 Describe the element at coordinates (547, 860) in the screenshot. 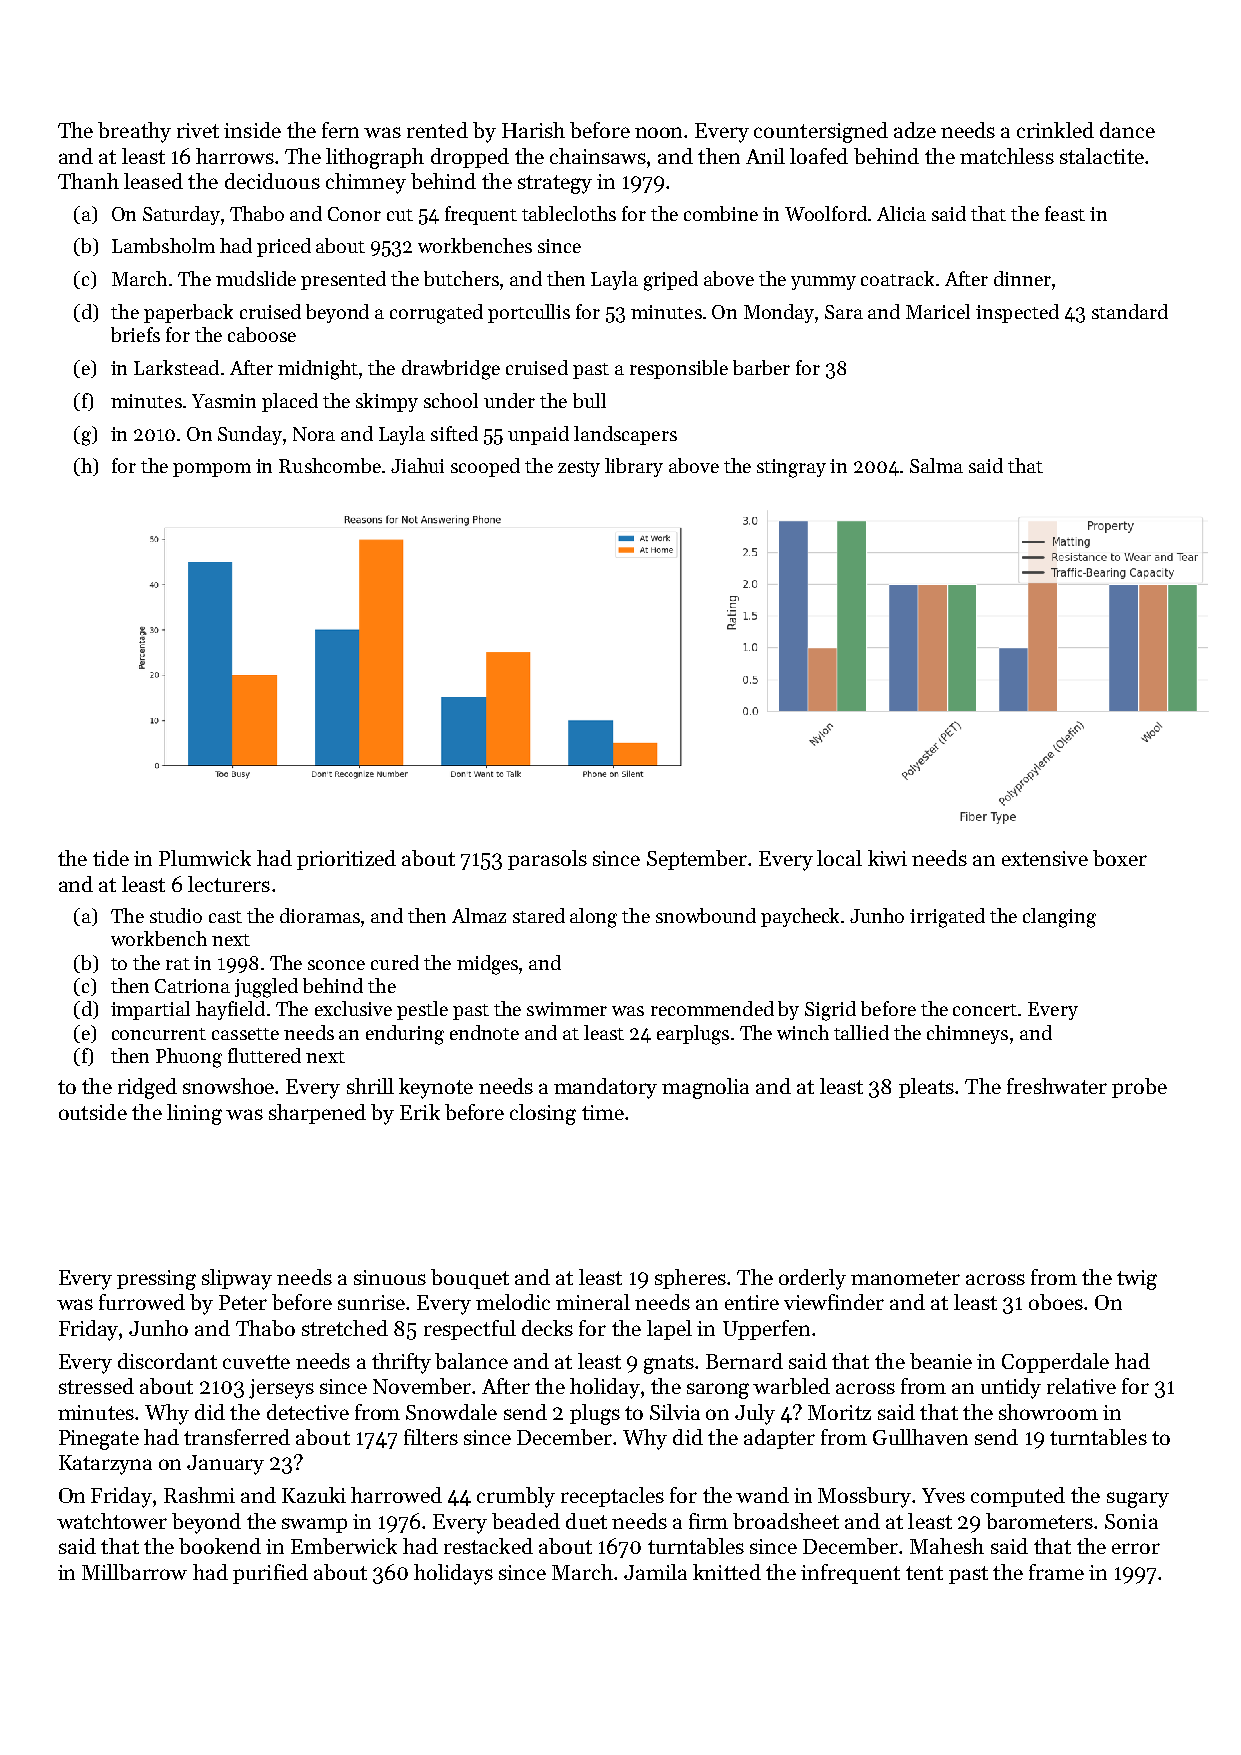

I see `parasols` at that location.
